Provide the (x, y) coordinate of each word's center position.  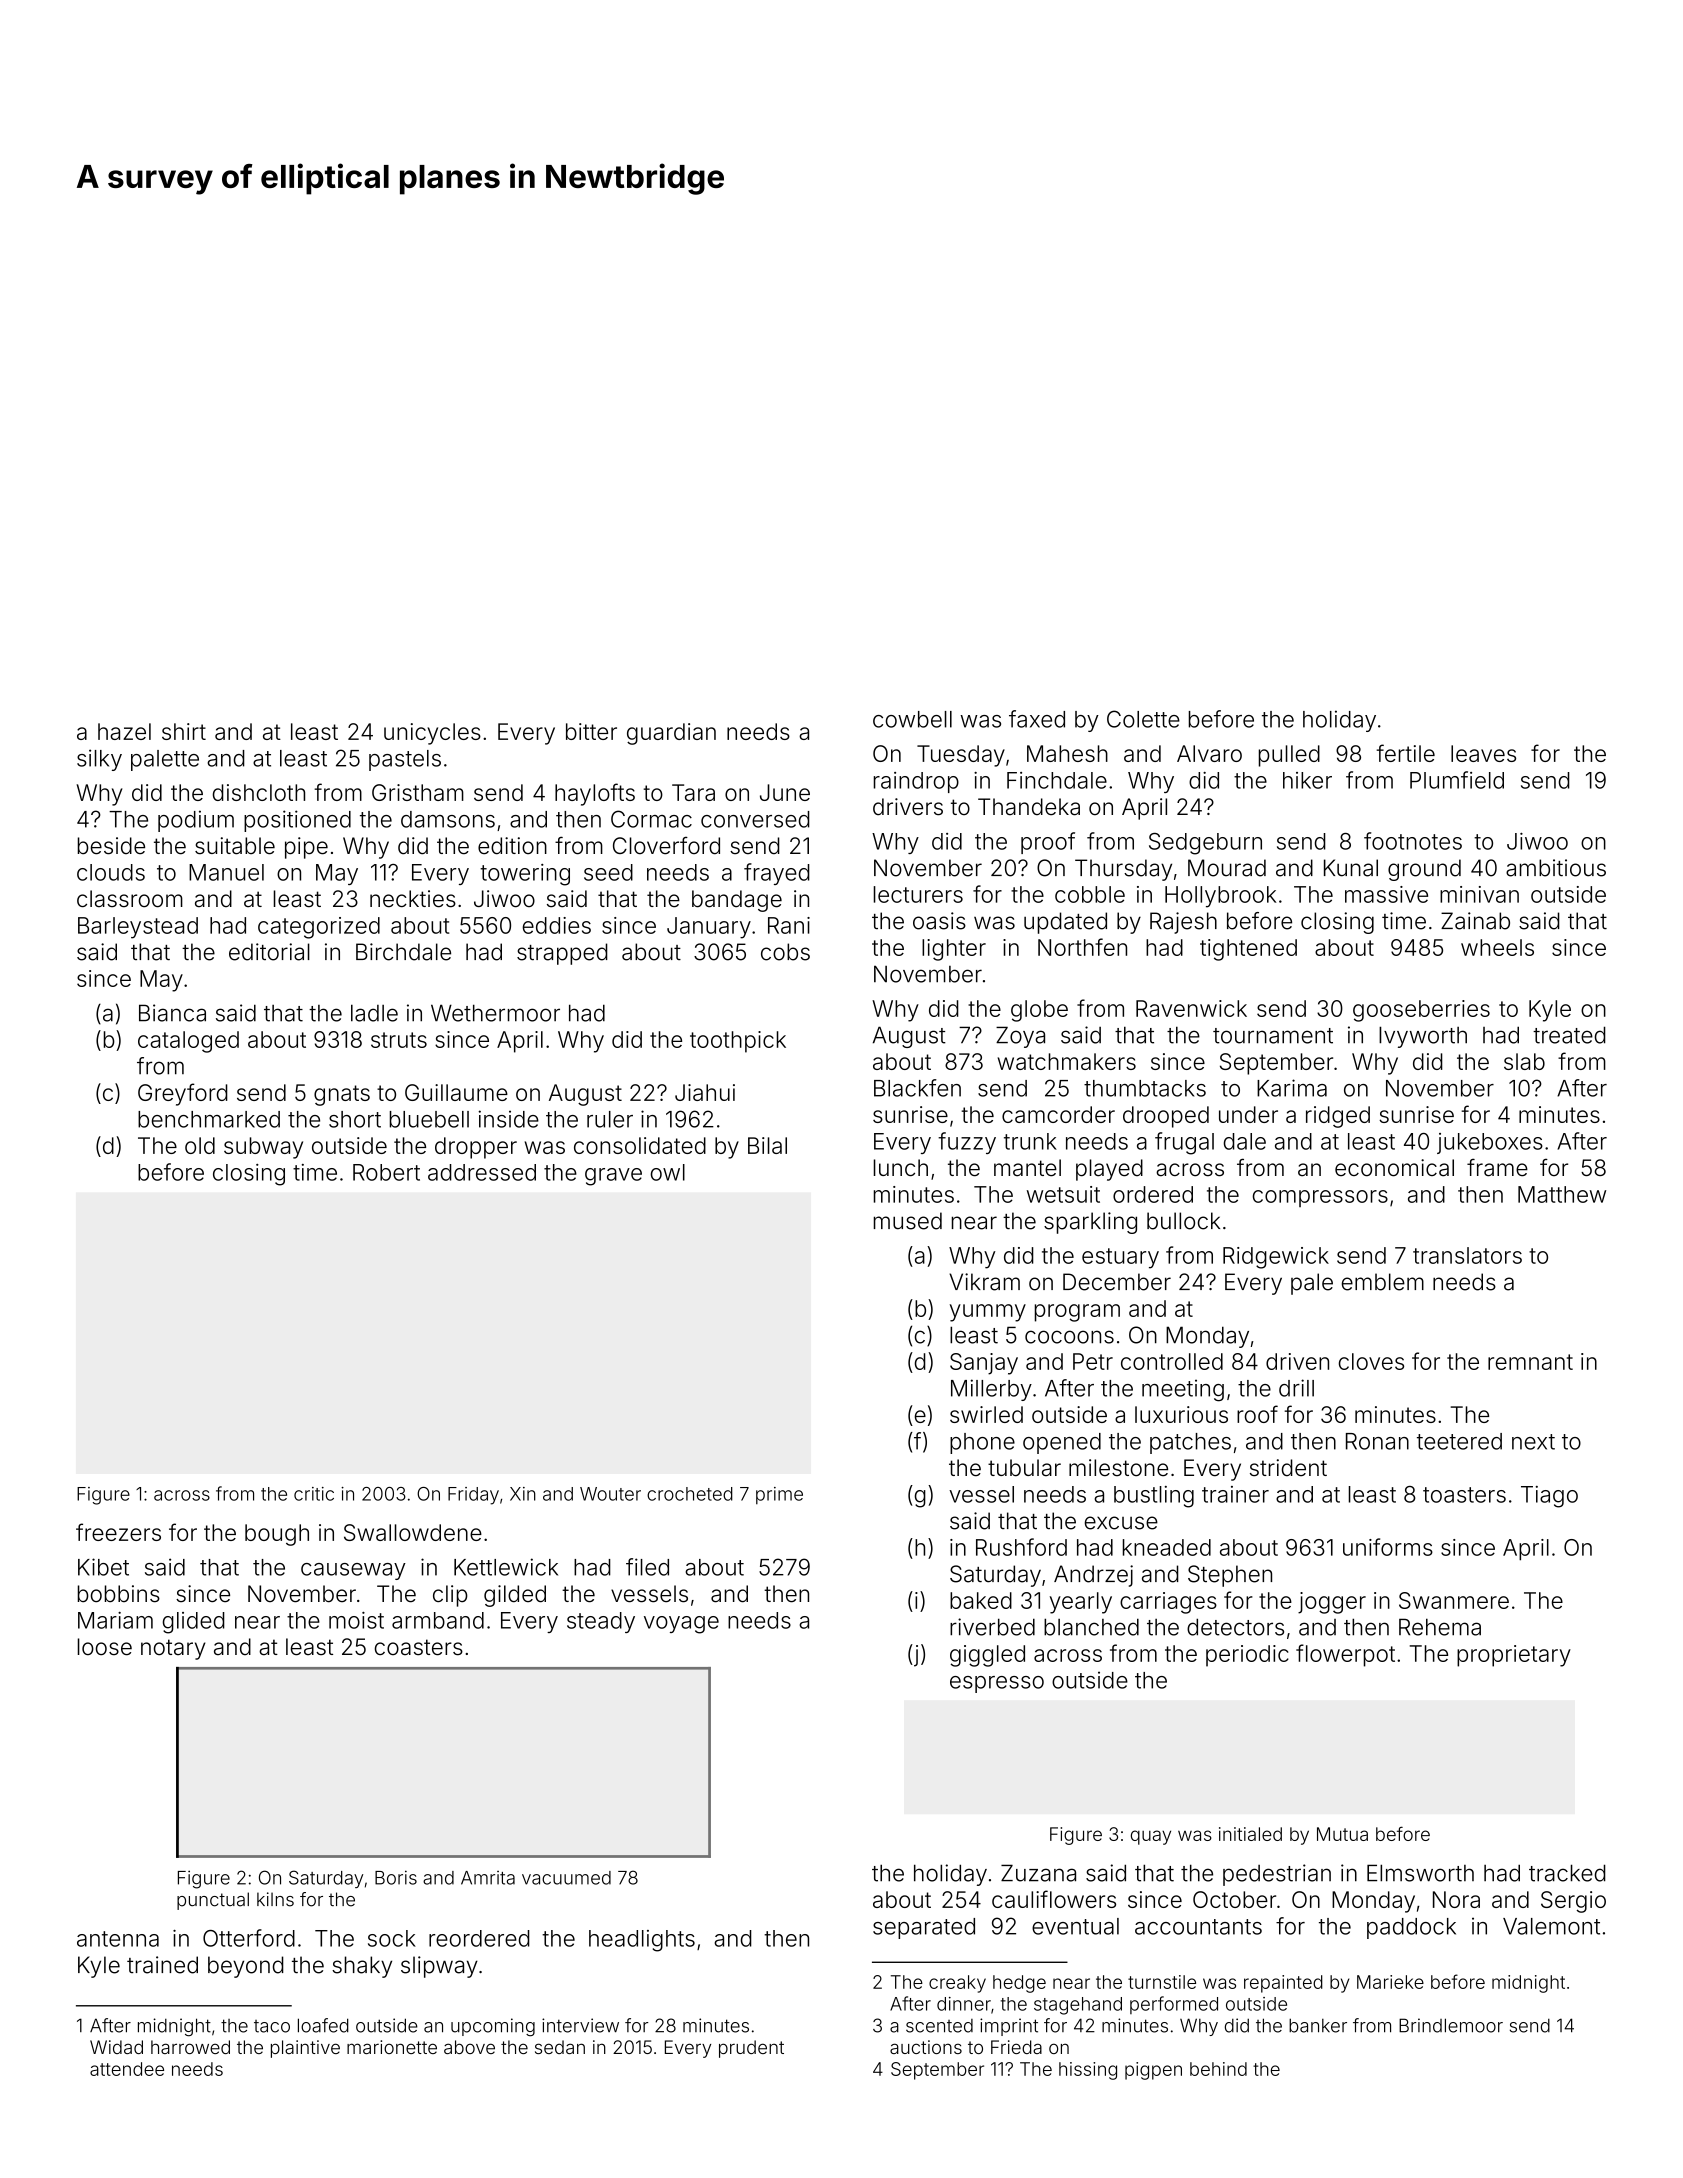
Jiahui (705, 1092)
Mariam (115, 1620)
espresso (997, 1684)
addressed (482, 1172)
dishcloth (259, 792)
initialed (1250, 1834)
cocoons (1069, 1337)
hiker (1307, 780)
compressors (1320, 1198)
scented (939, 2026)
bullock (1183, 1221)
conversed (755, 819)
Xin (523, 1494)
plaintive (305, 2049)
